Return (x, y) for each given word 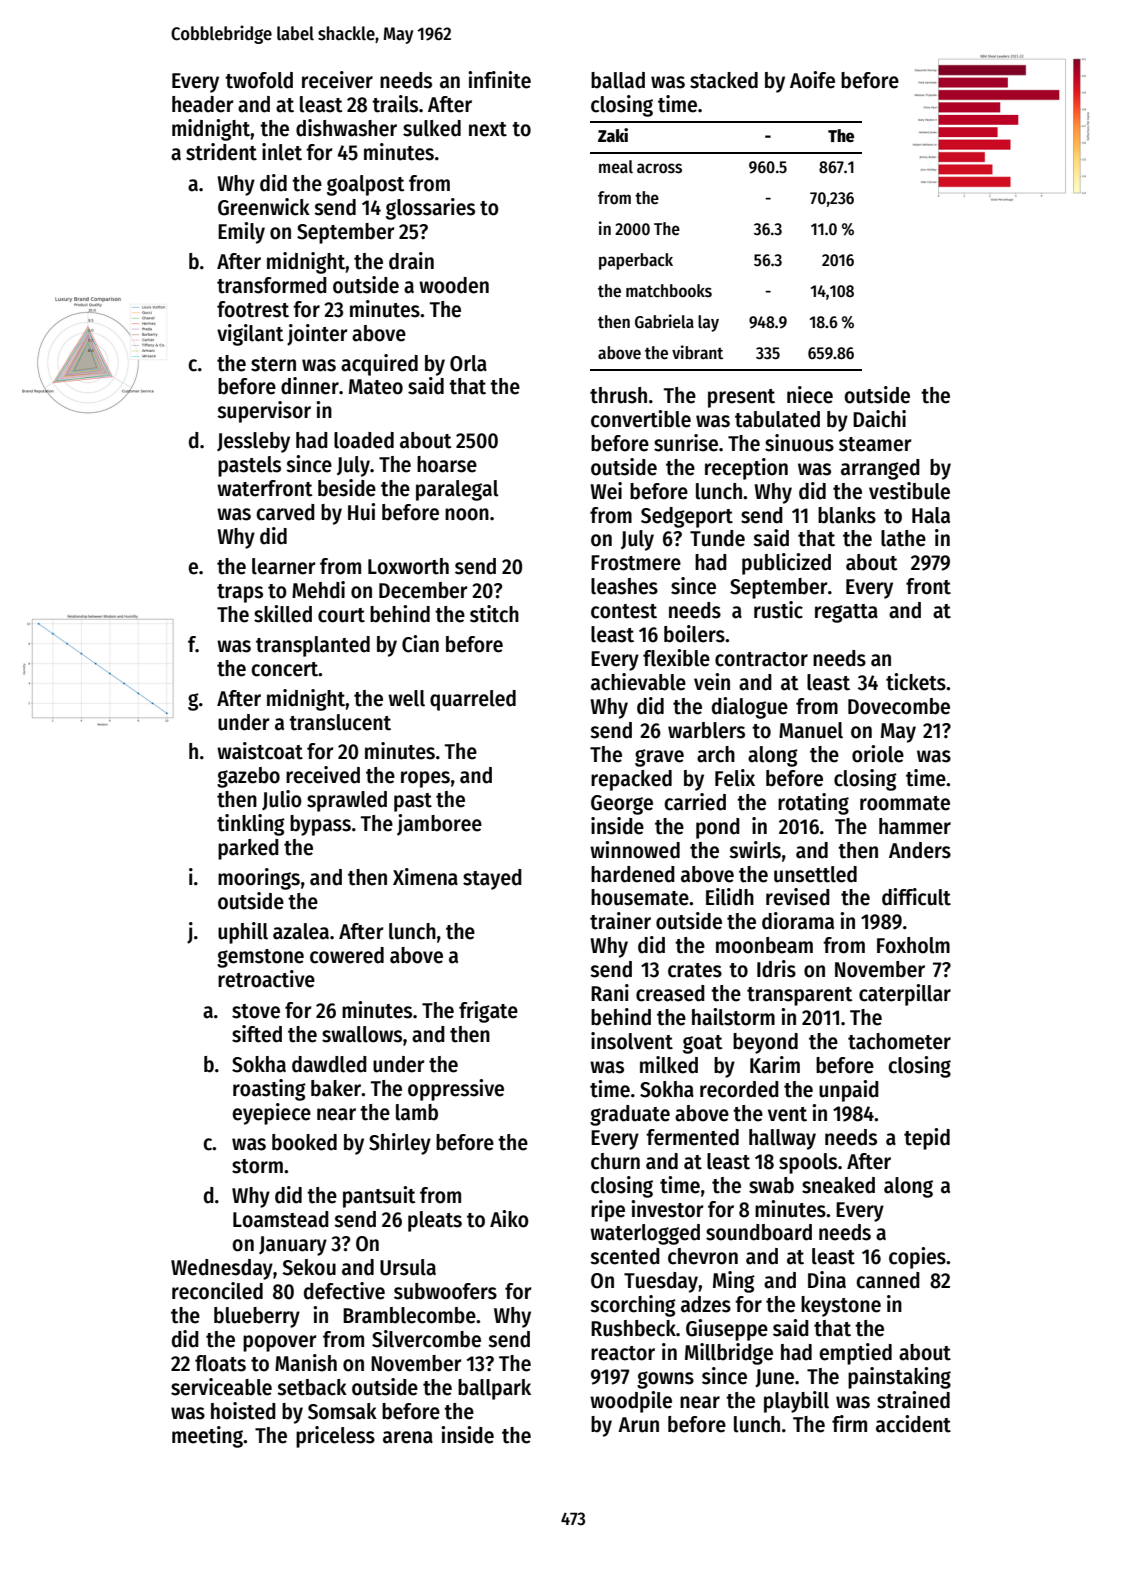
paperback (636, 261)
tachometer (899, 1041)
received (323, 775)
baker (336, 1088)
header (202, 104)
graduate (630, 1115)
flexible (676, 658)
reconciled (217, 1291)
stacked (724, 80)
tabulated (777, 419)
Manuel (811, 730)
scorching (633, 1306)
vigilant (250, 335)
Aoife (812, 80)
